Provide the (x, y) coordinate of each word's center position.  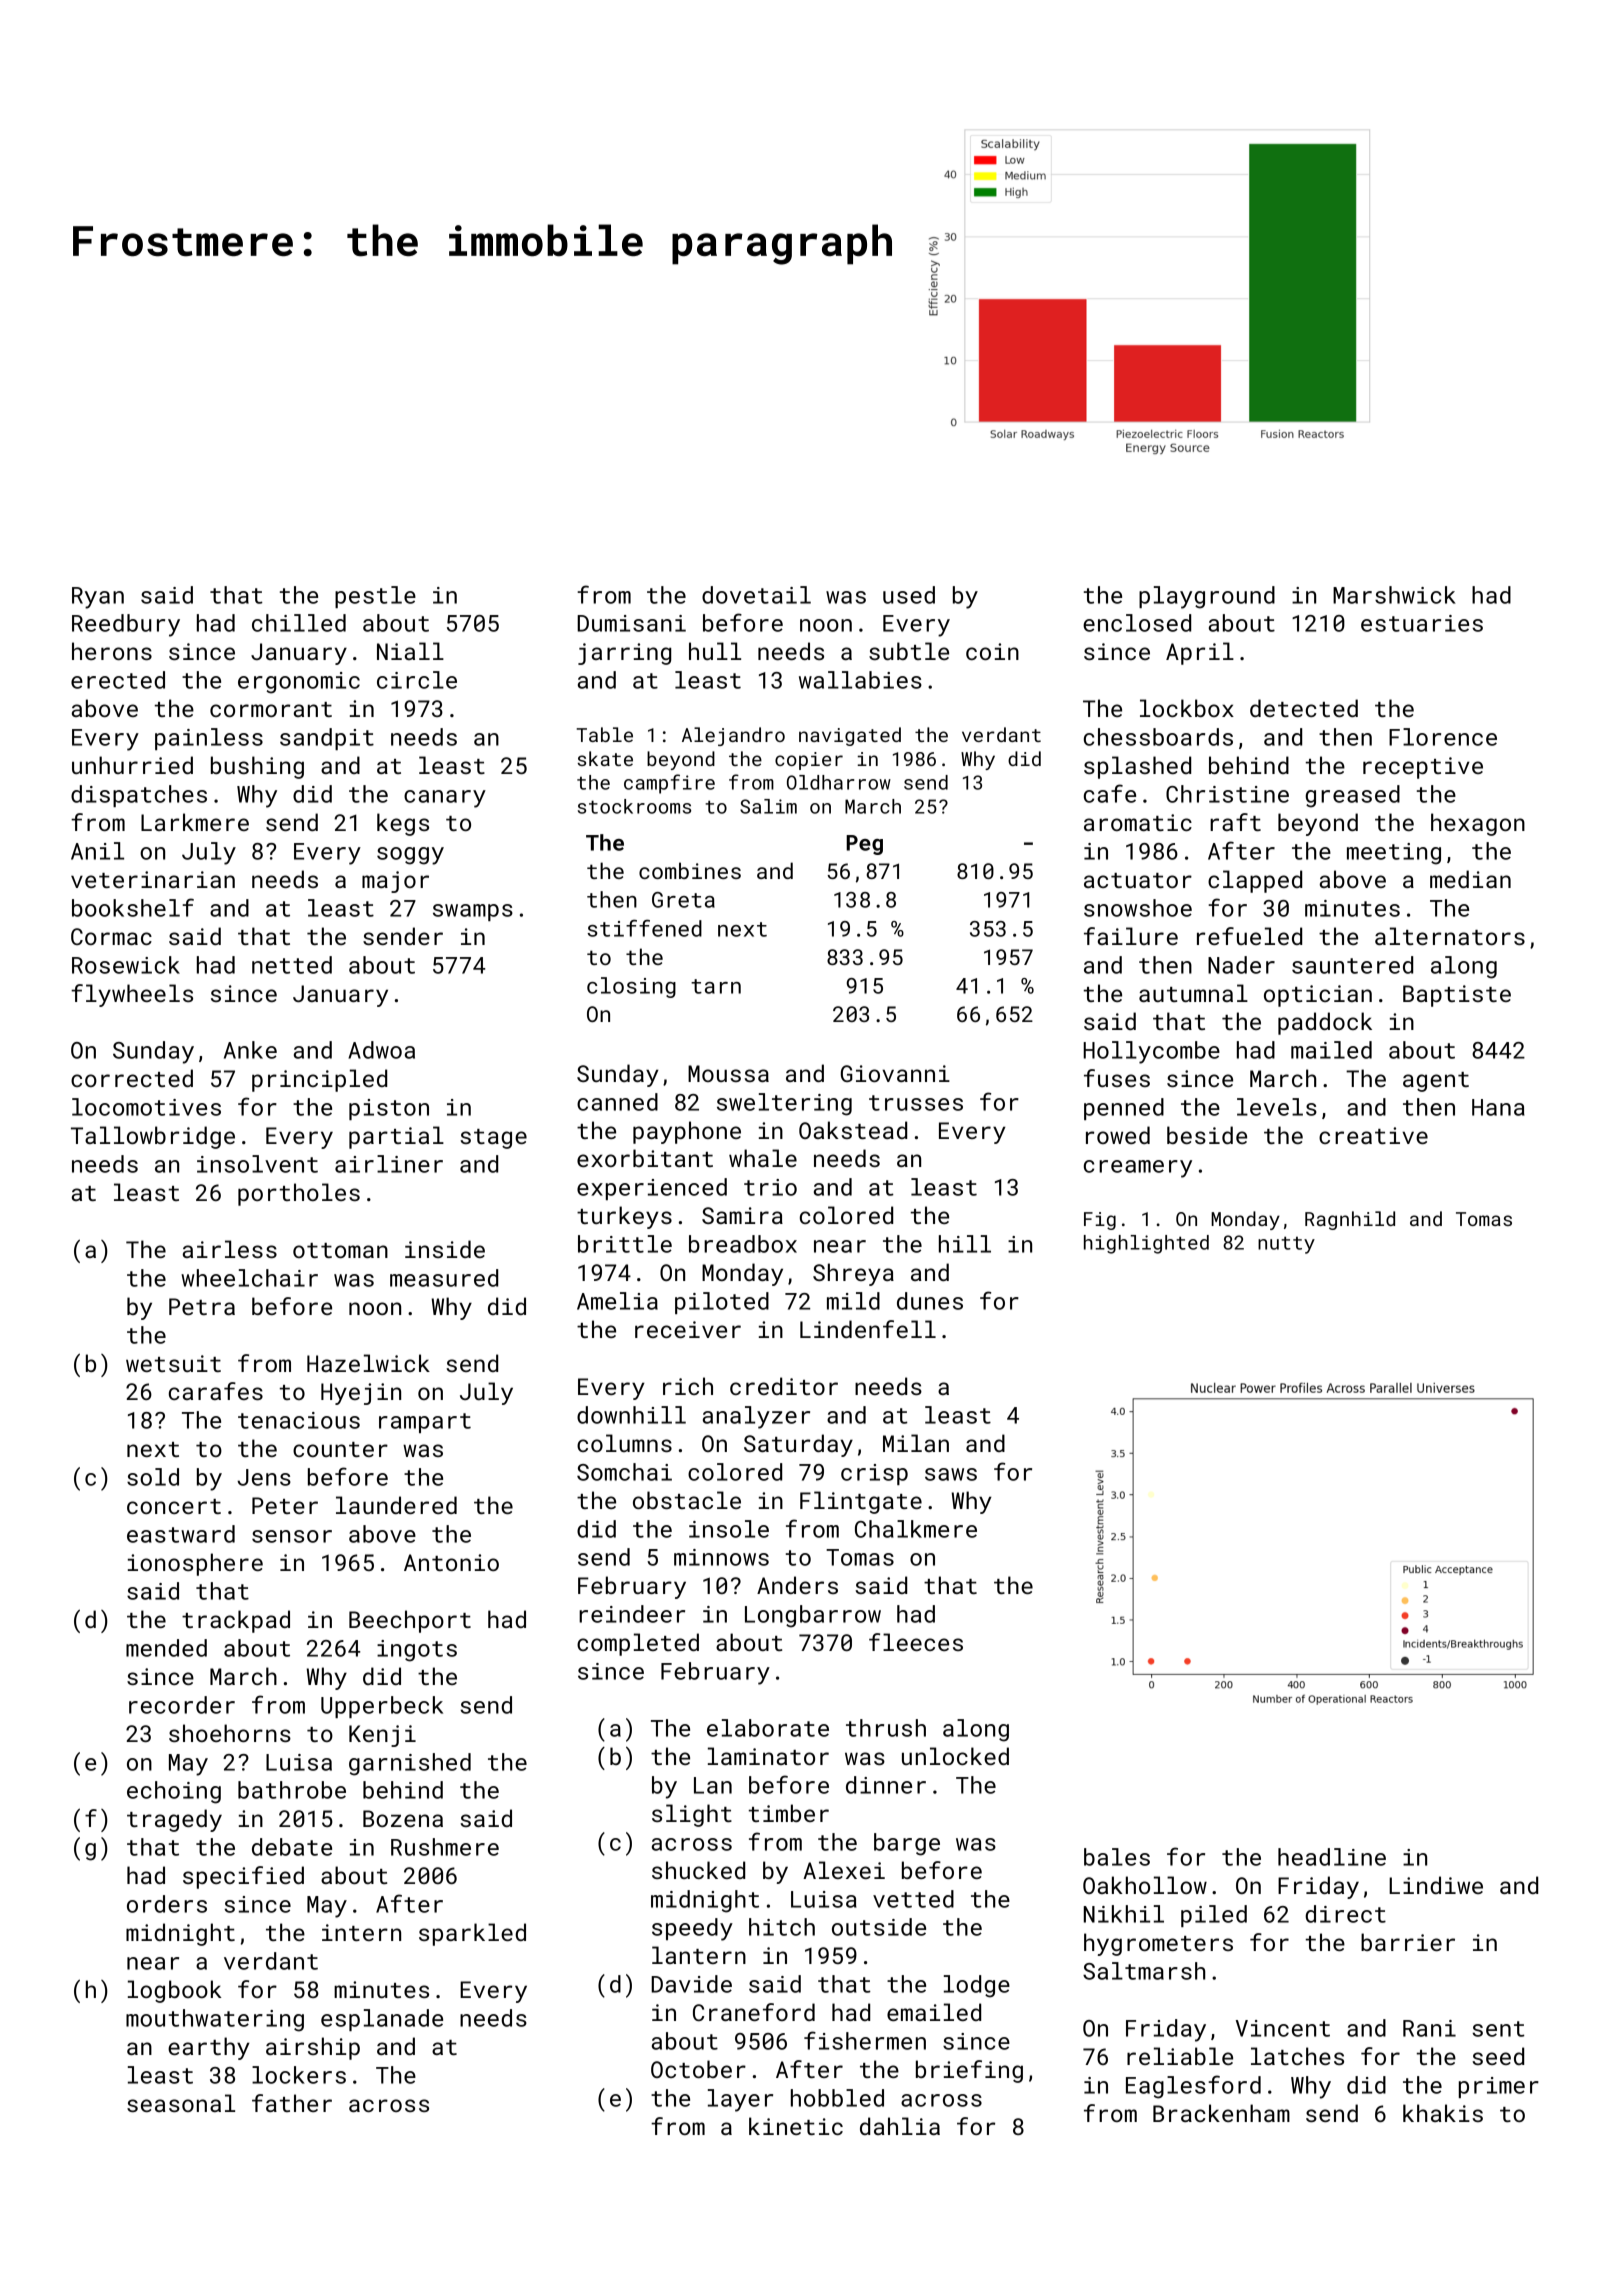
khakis (1443, 2113)
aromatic (1138, 822)
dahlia (900, 2126)
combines (690, 870)
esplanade (382, 2020)
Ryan (98, 598)
